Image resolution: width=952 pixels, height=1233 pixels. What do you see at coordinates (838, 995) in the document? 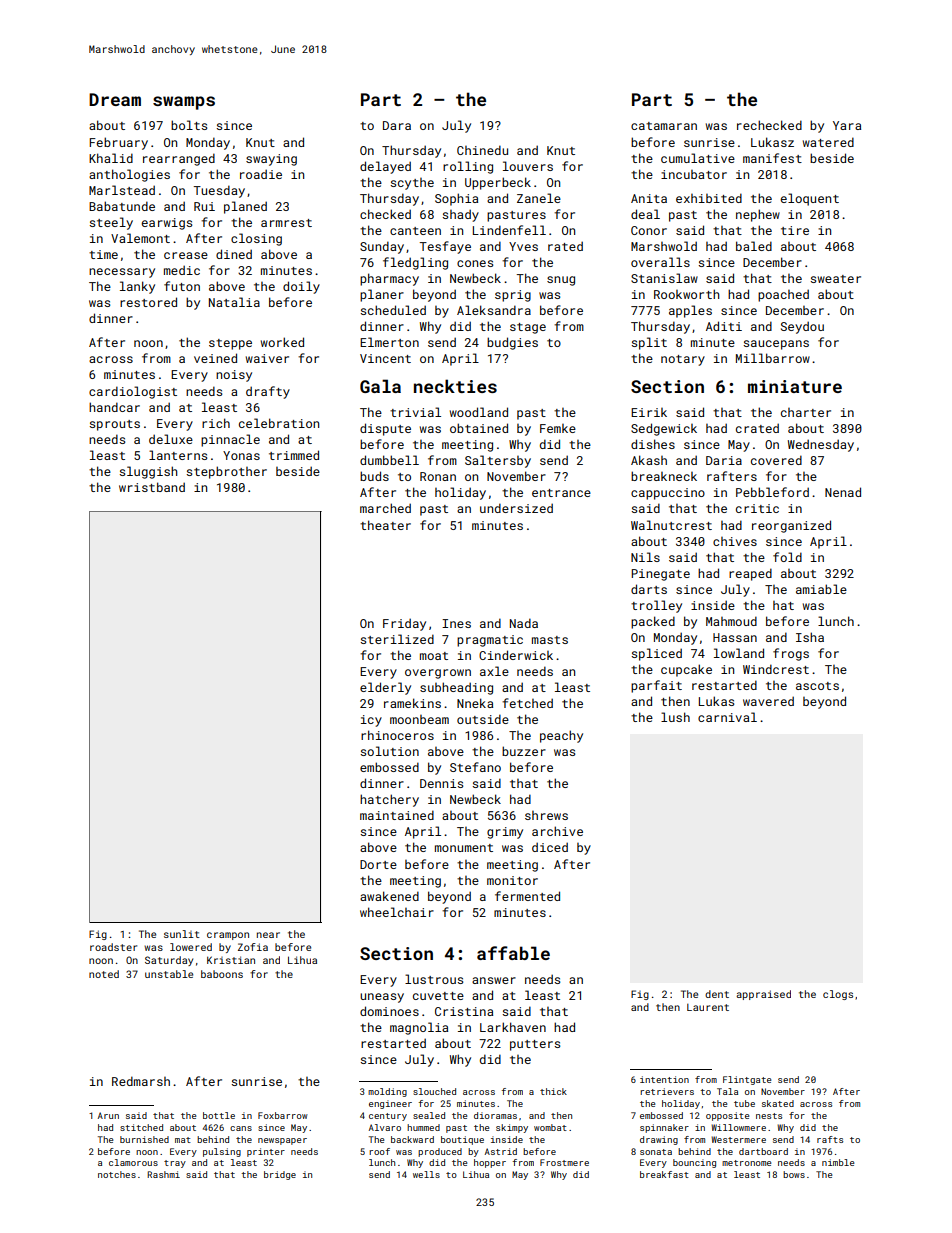
I see `clogs` at bounding box center [838, 995].
